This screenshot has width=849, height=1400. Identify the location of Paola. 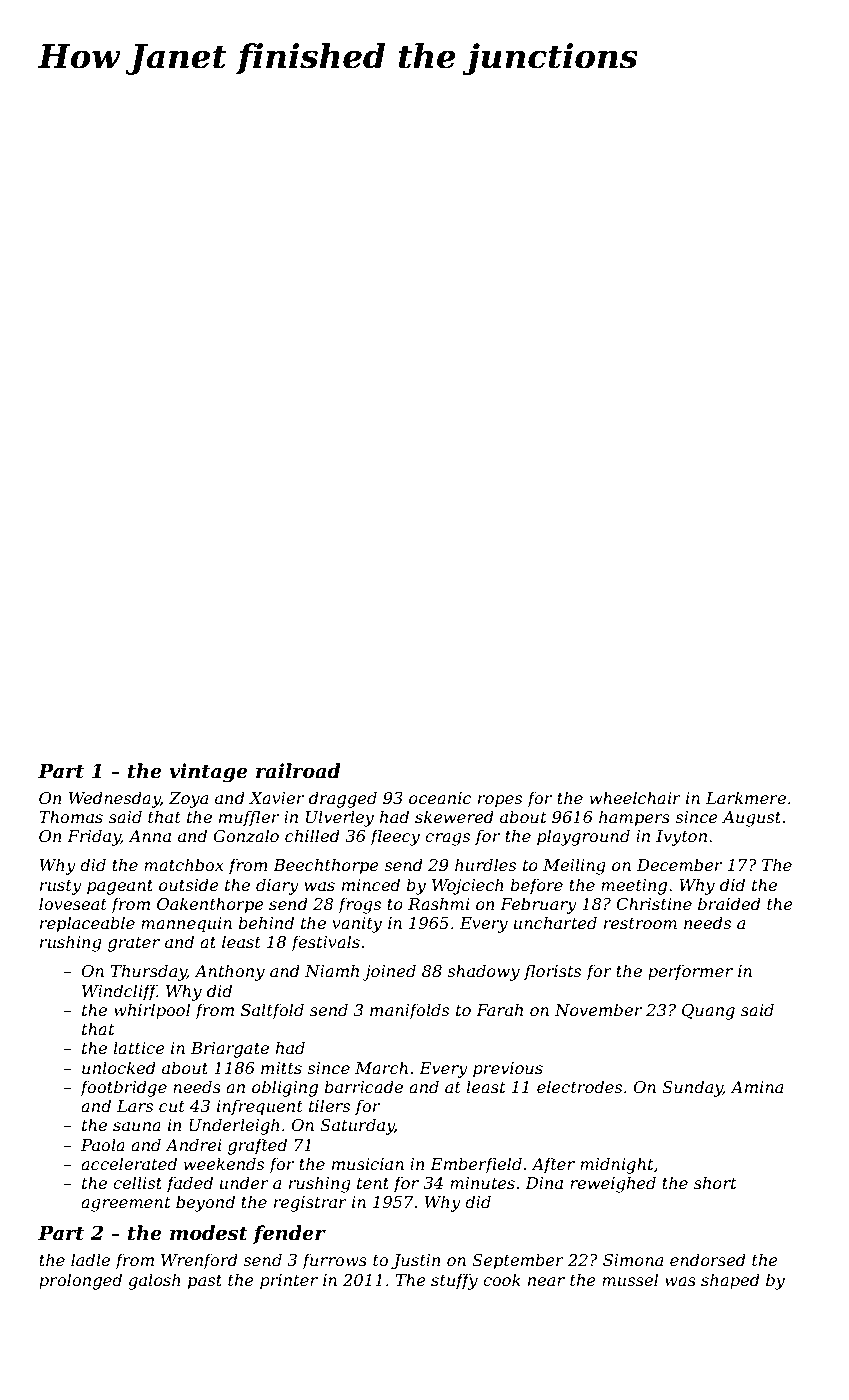
(103, 1144).
